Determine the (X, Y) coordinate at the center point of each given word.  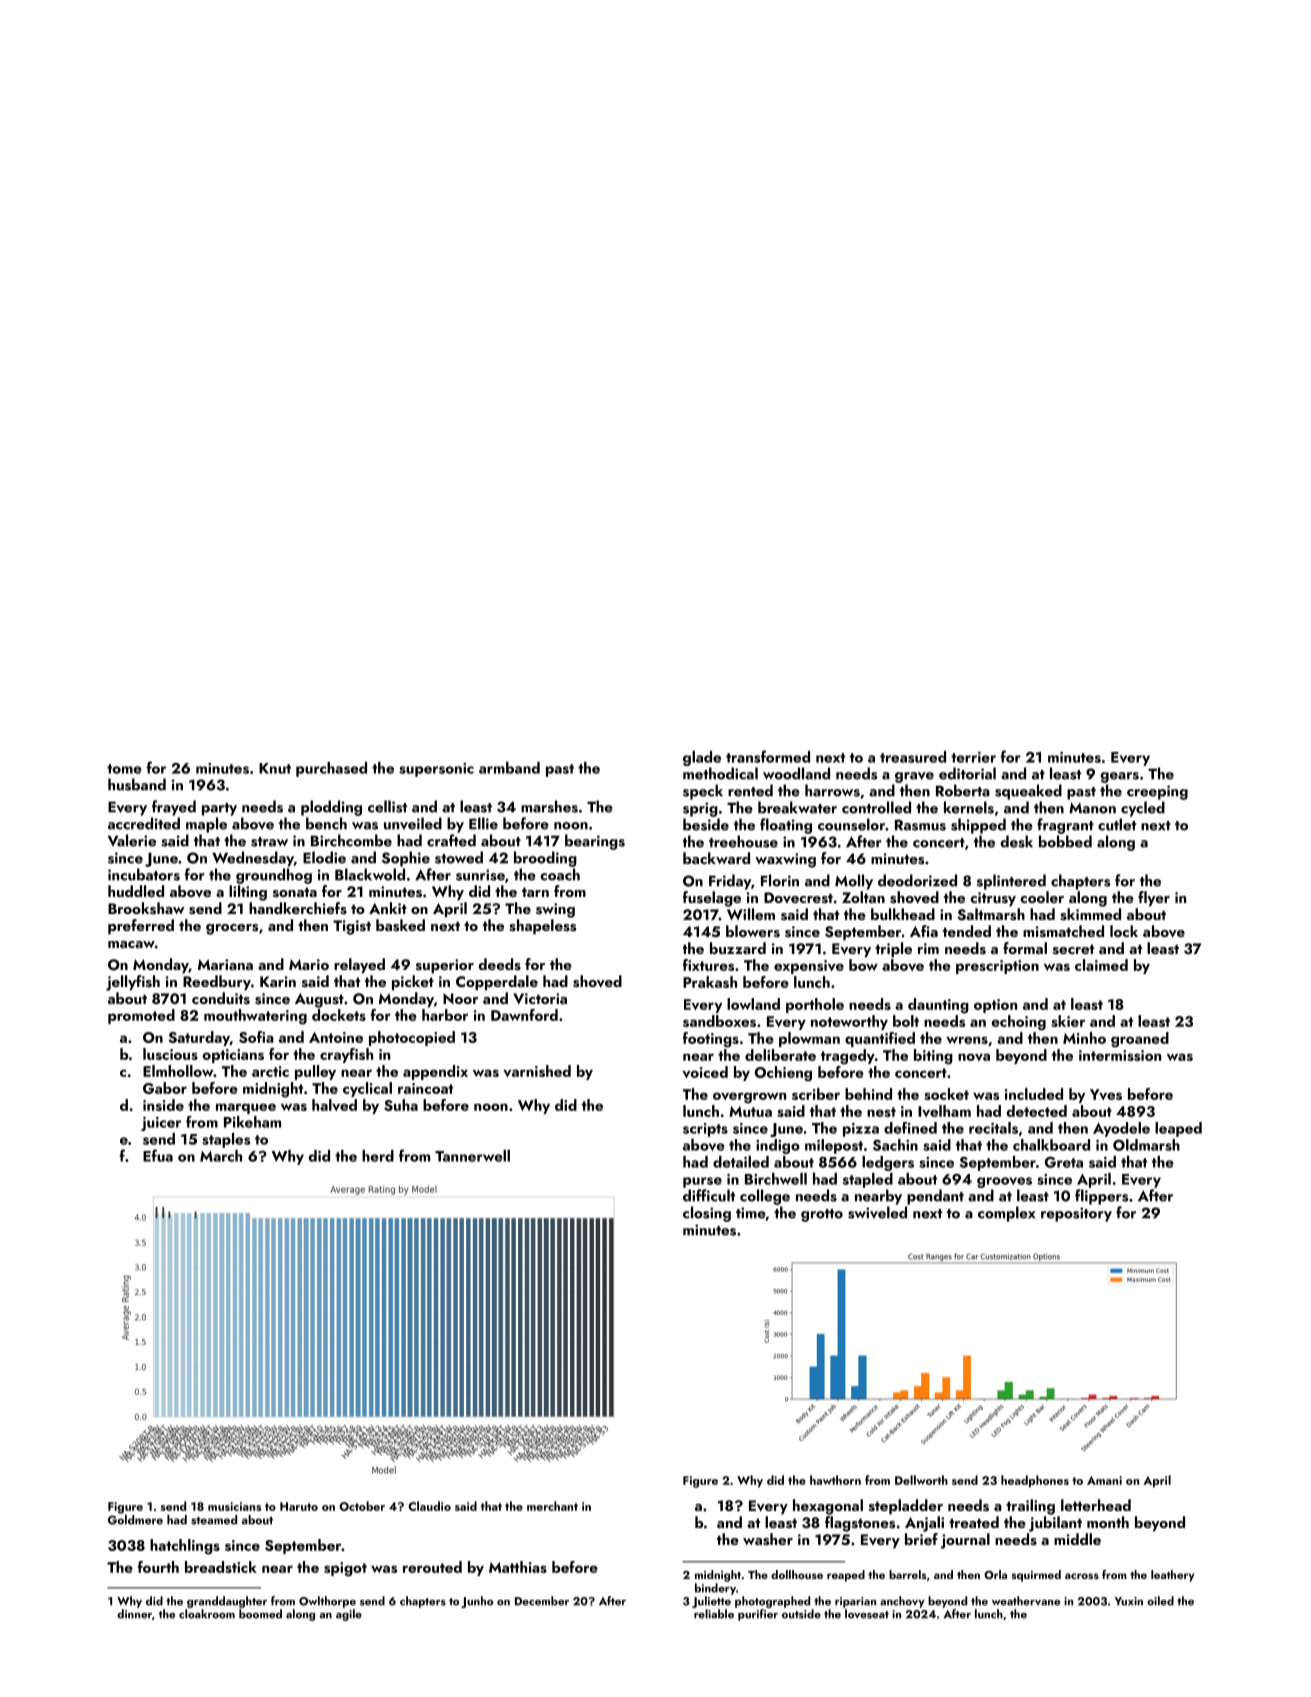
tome (124, 769)
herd (378, 1156)
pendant (935, 1197)
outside (801, 1614)
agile (349, 1615)
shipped (978, 826)
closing (707, 1214)
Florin (780, 880)
